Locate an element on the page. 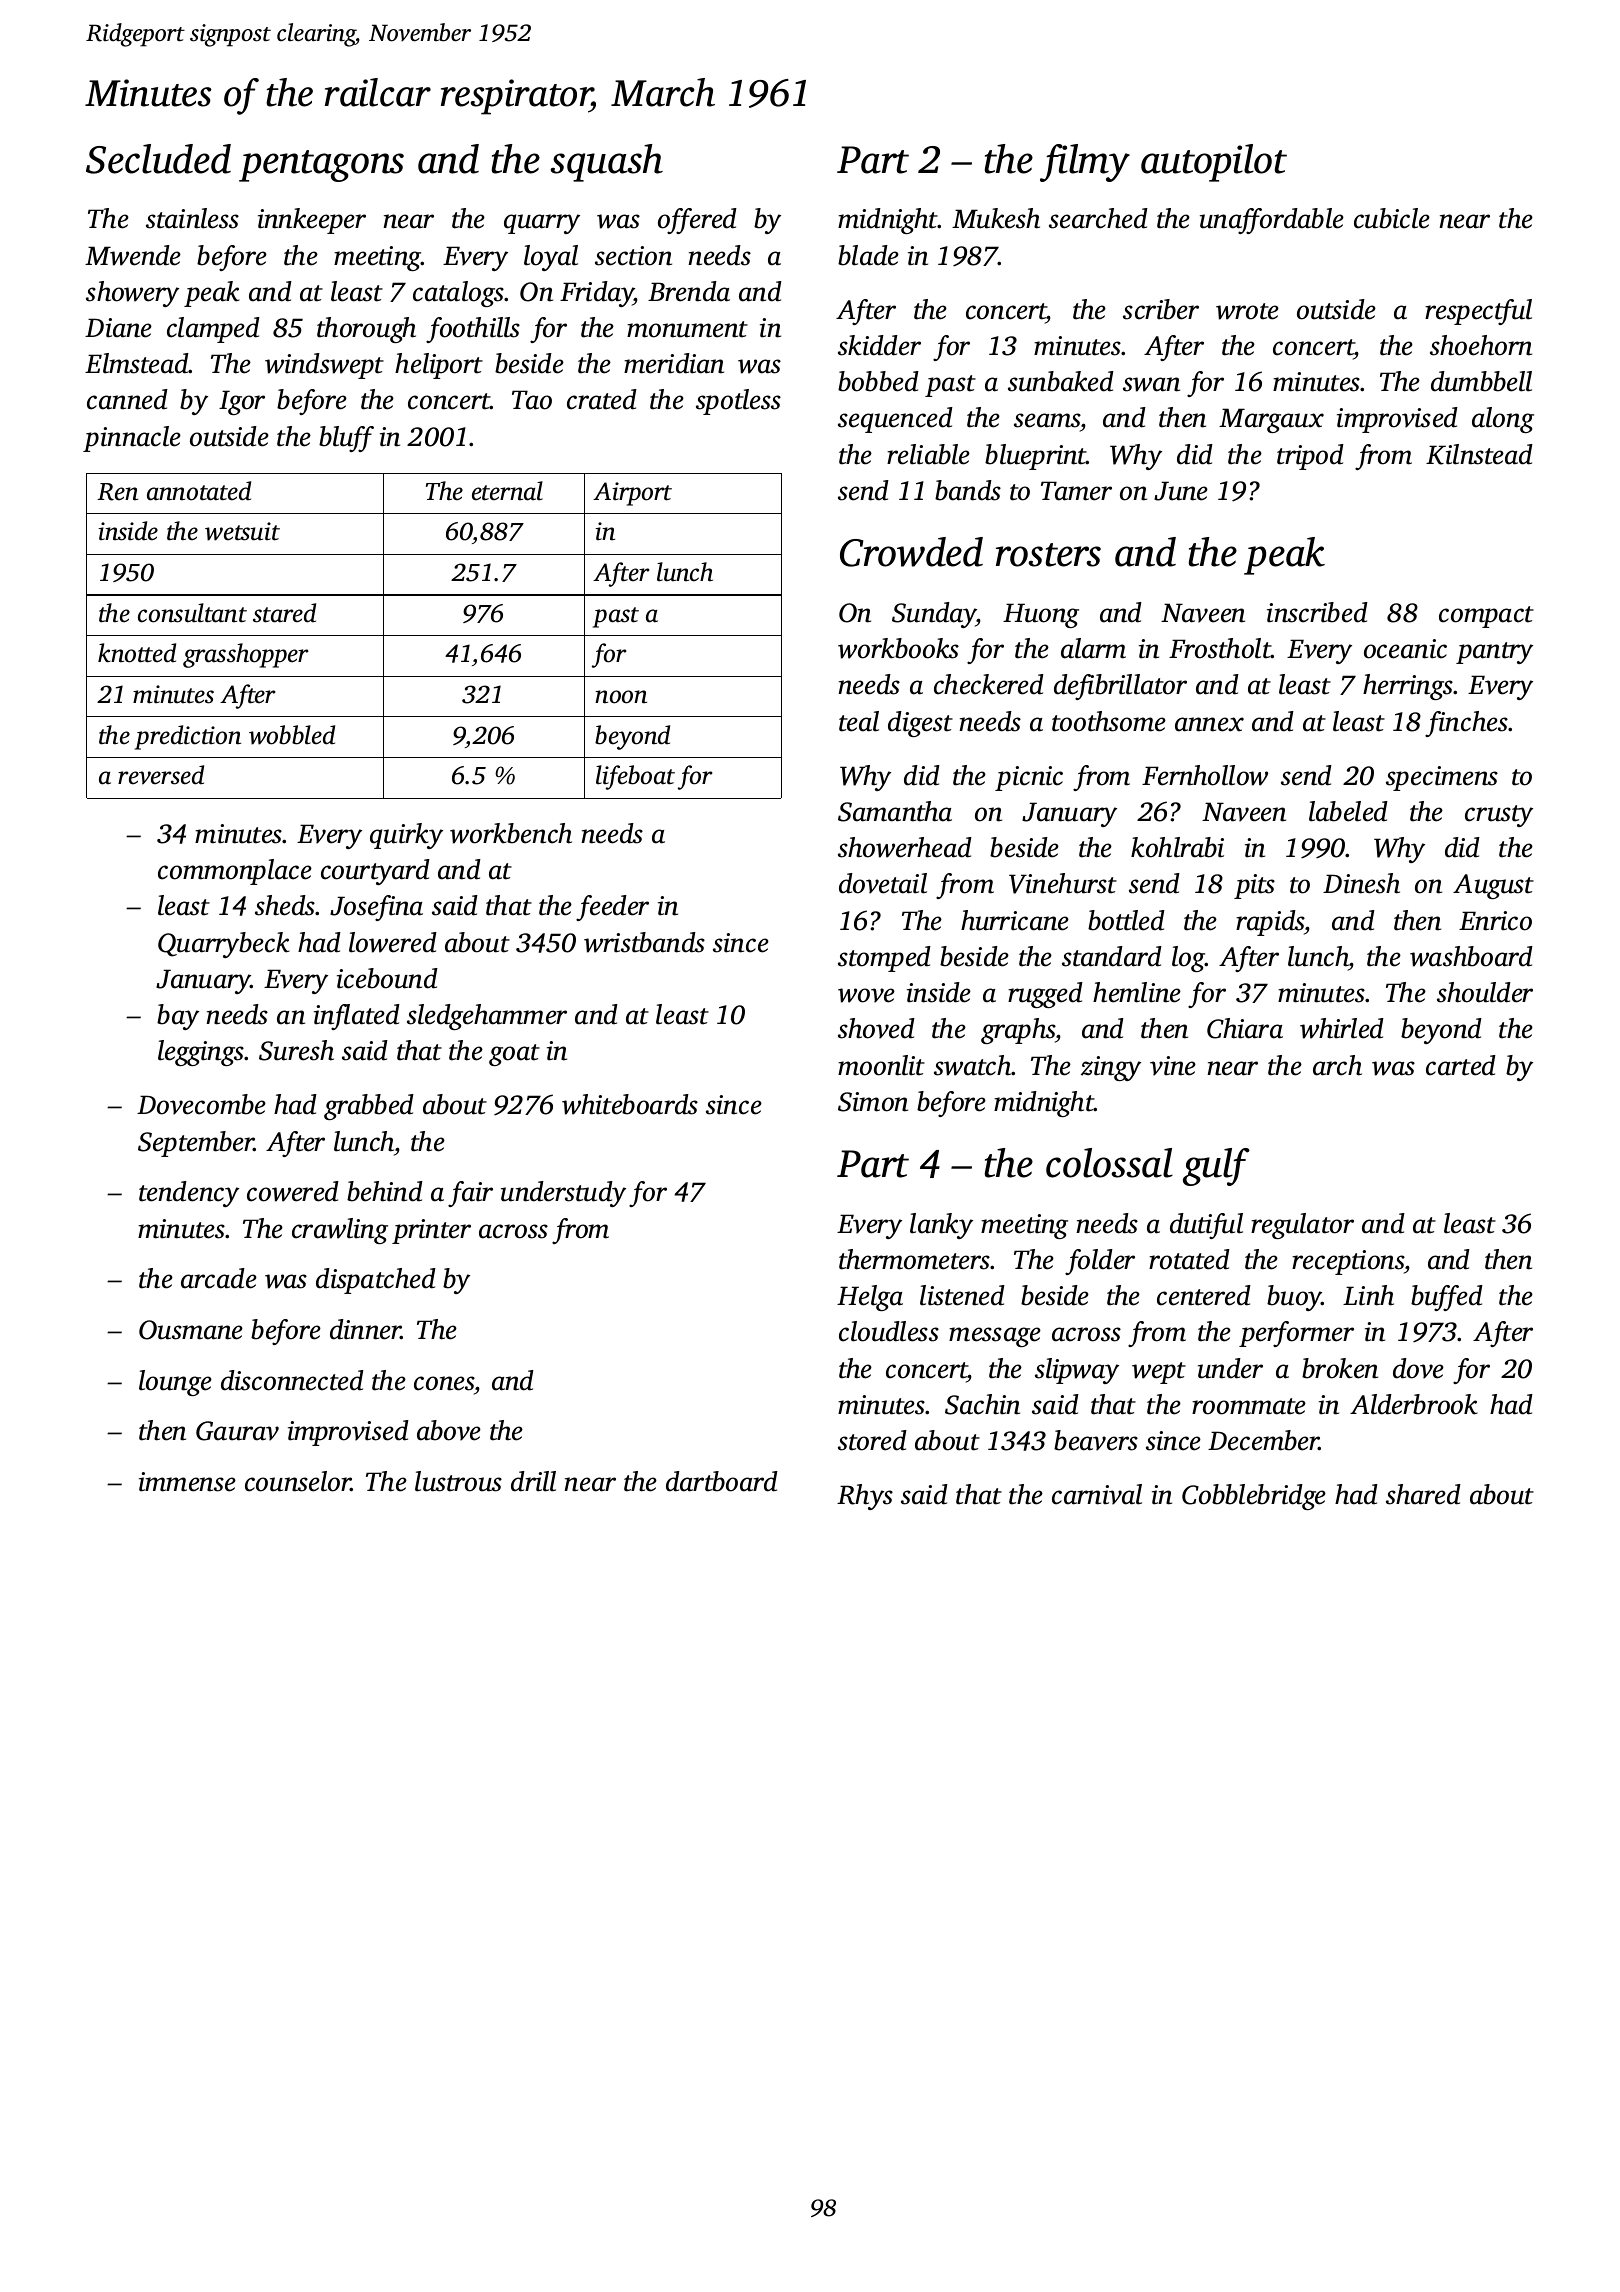  zingy is located at coordinates (1111, 1068).
